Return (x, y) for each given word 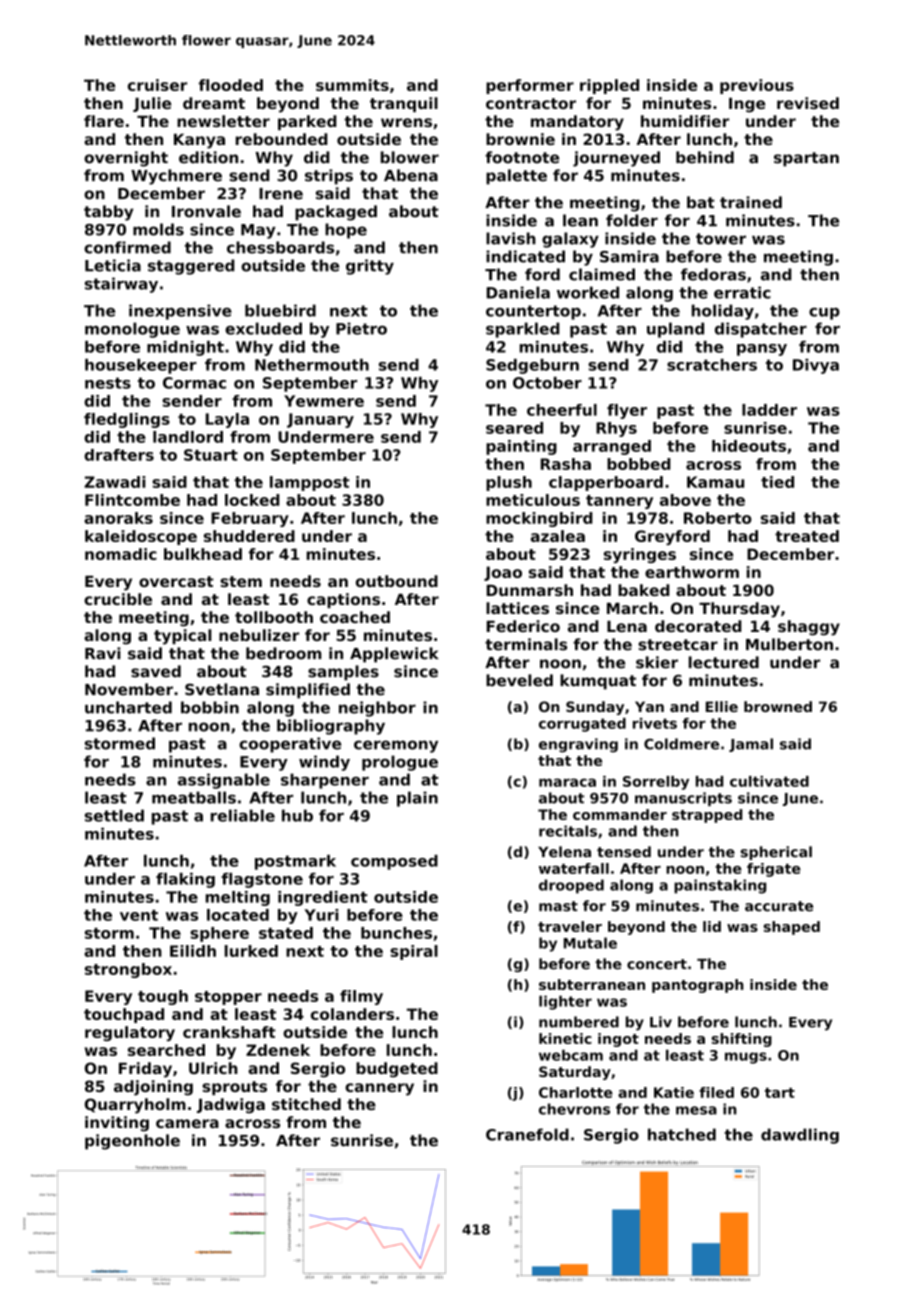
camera (187, 1123)
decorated (698, 626)
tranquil (404, 104)
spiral (414, 952)
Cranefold (527, 1134)
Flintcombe (132, 500)
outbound (397, 581)
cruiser (157, 85)
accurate (779, 906)
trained (751, 202)
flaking (185, 880)
